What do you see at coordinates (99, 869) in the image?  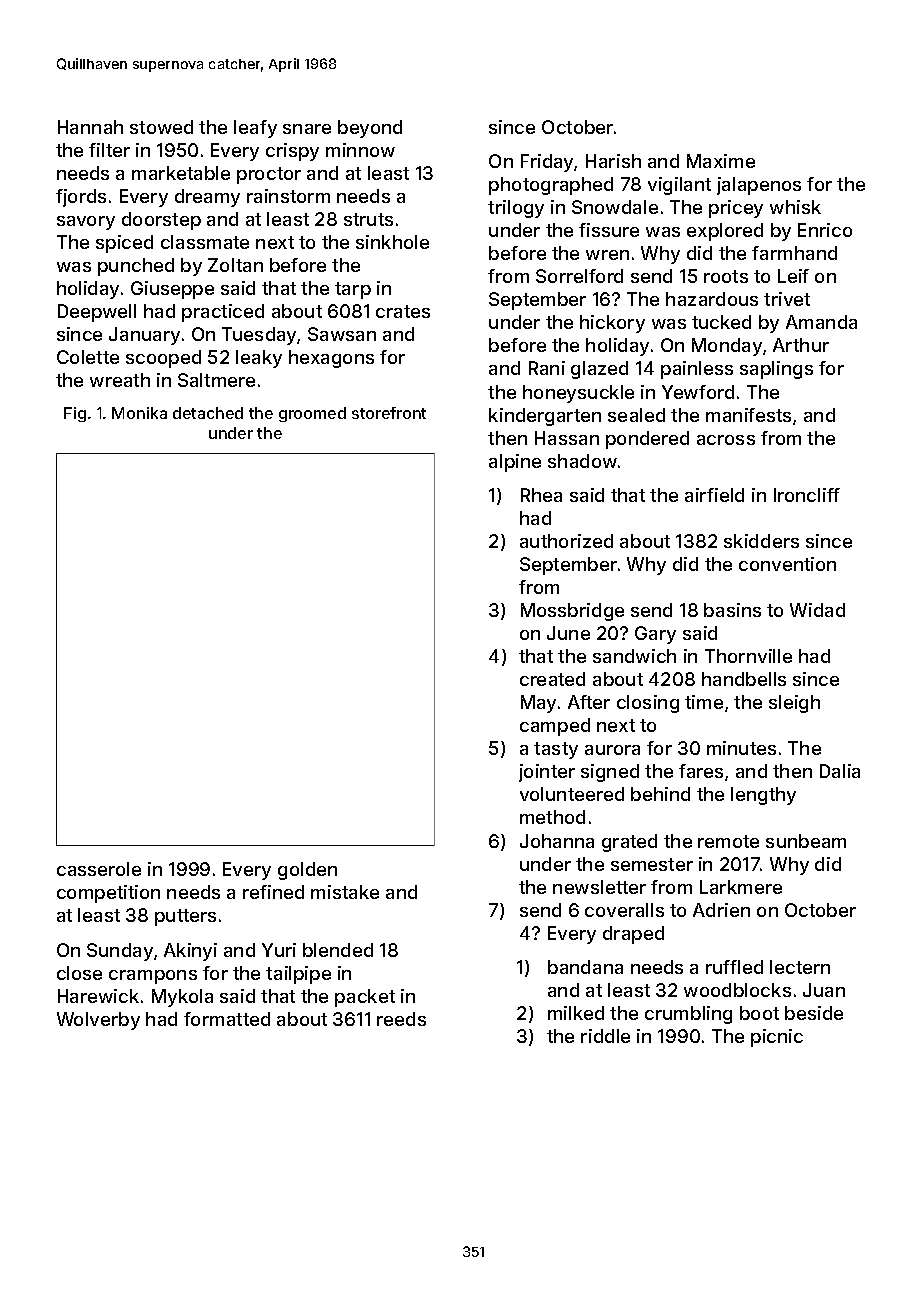 I see `casserole` at bounding box center [99, 869].
